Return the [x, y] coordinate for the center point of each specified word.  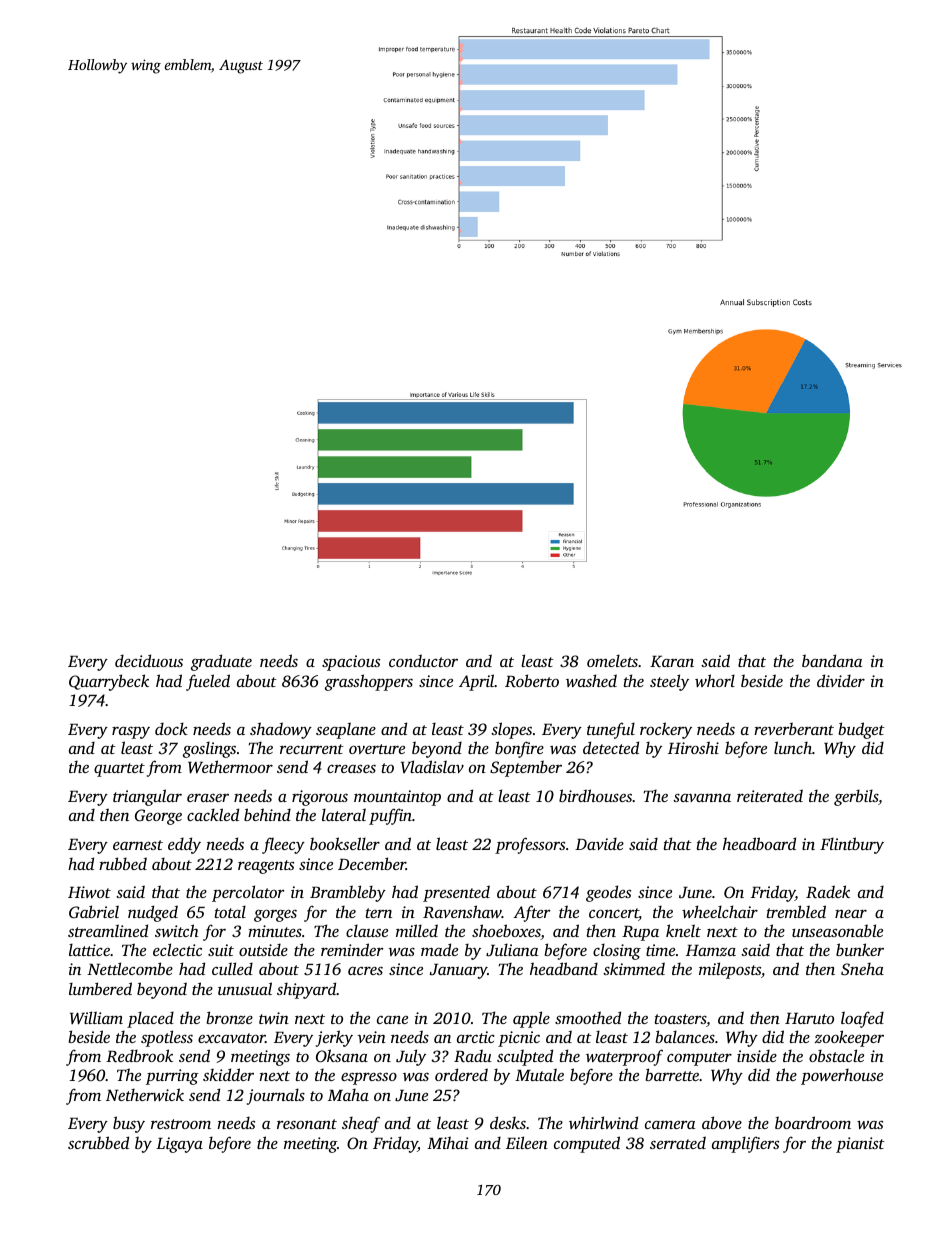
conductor [423, 660]
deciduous [149, 660]
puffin [390, 816]
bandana [832, 660]
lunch [793, 747]
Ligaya [179, 1145]
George [158, 817]
